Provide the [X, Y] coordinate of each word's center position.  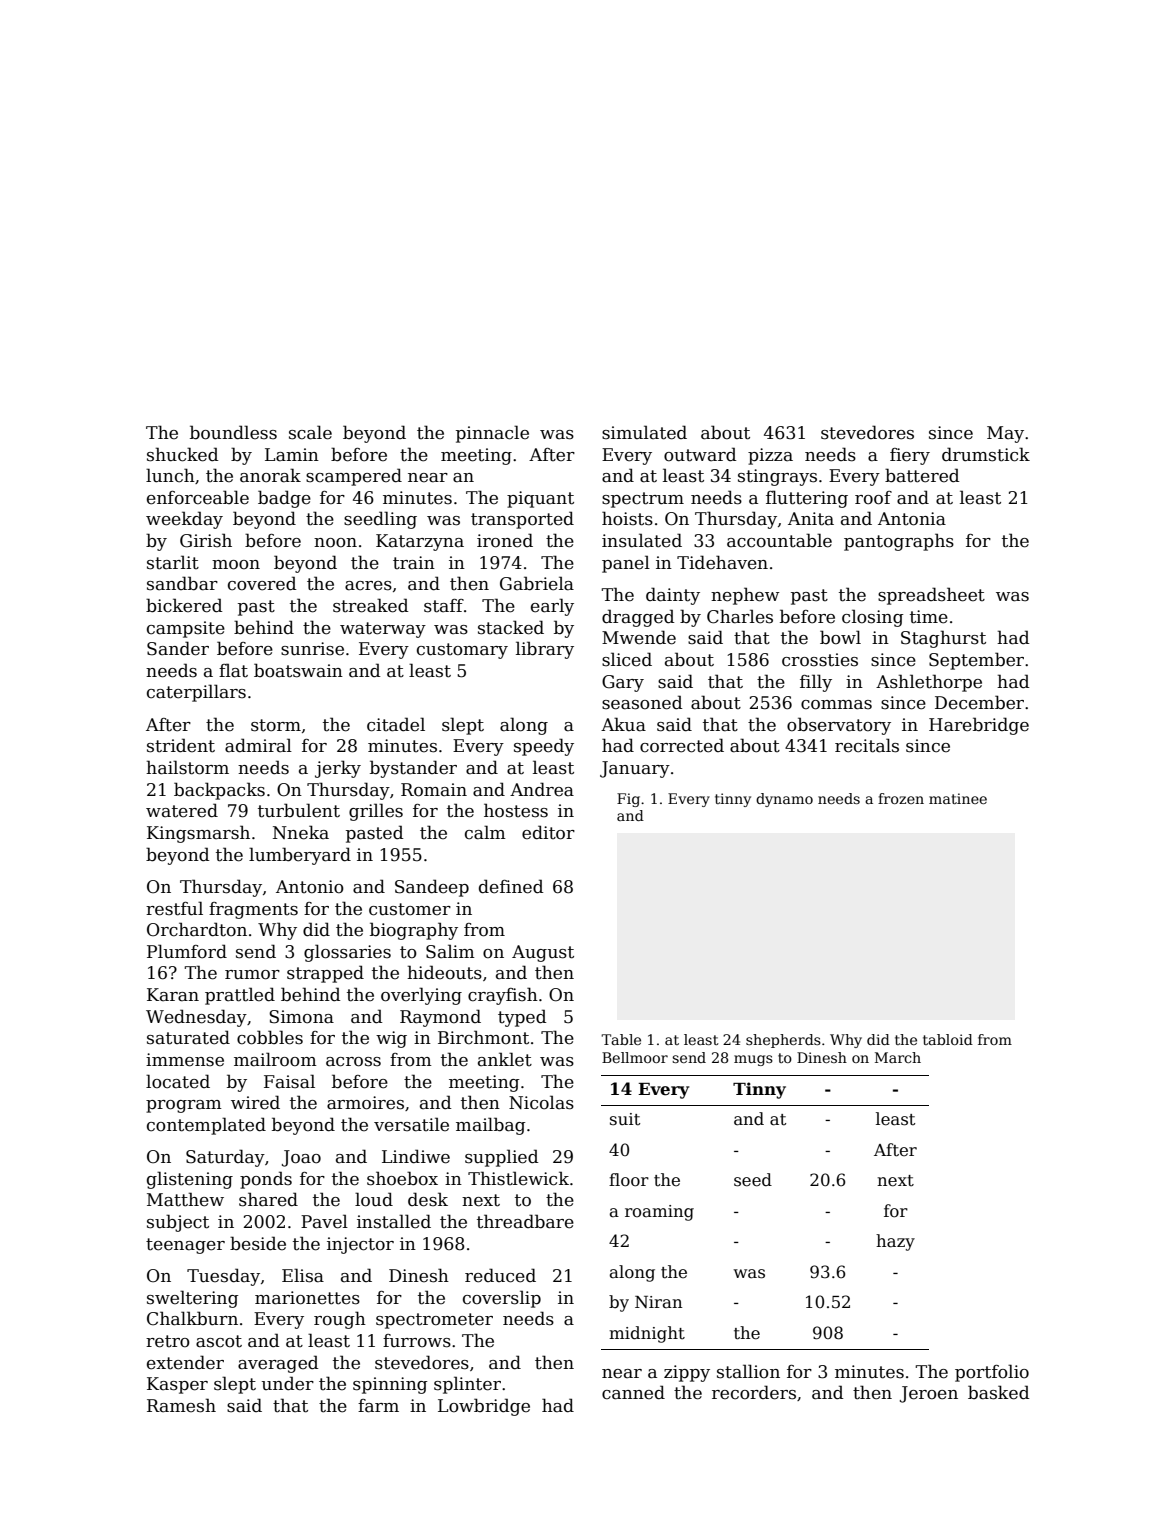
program [184, 1106]
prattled [240, 996]
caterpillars [196, 693]
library [545, 650]
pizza [770, 456]
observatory [839, 726]
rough [340, 1320]
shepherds [783, 1041]
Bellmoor [635, 1057]
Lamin [292, 455]
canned [633, 1392]
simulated [644, 432]
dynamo [784, 800]
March [898, 1057]
